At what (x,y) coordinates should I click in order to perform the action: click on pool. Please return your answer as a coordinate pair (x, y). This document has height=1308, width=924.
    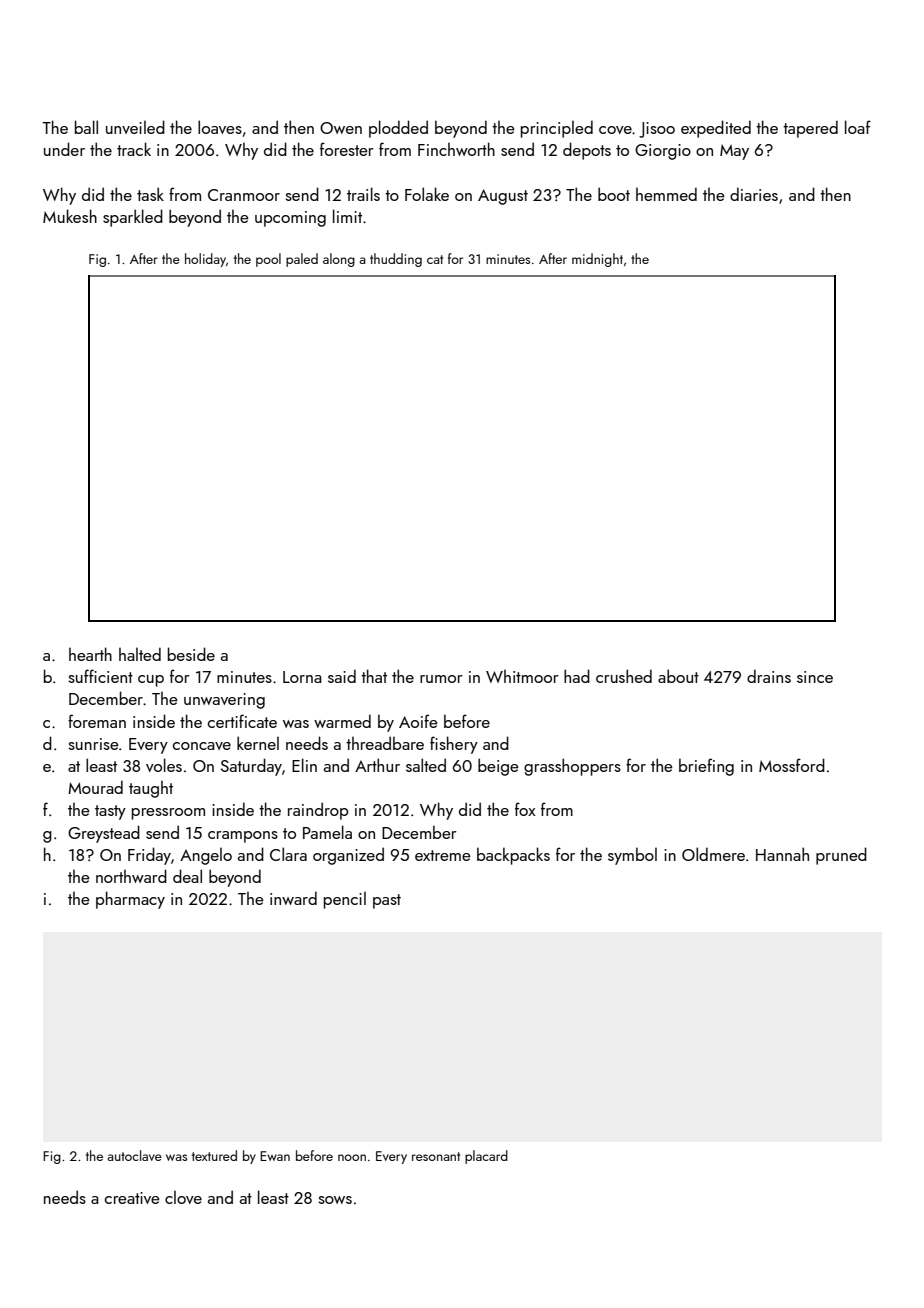
    Looking at the image, I should click on (268, 260).
